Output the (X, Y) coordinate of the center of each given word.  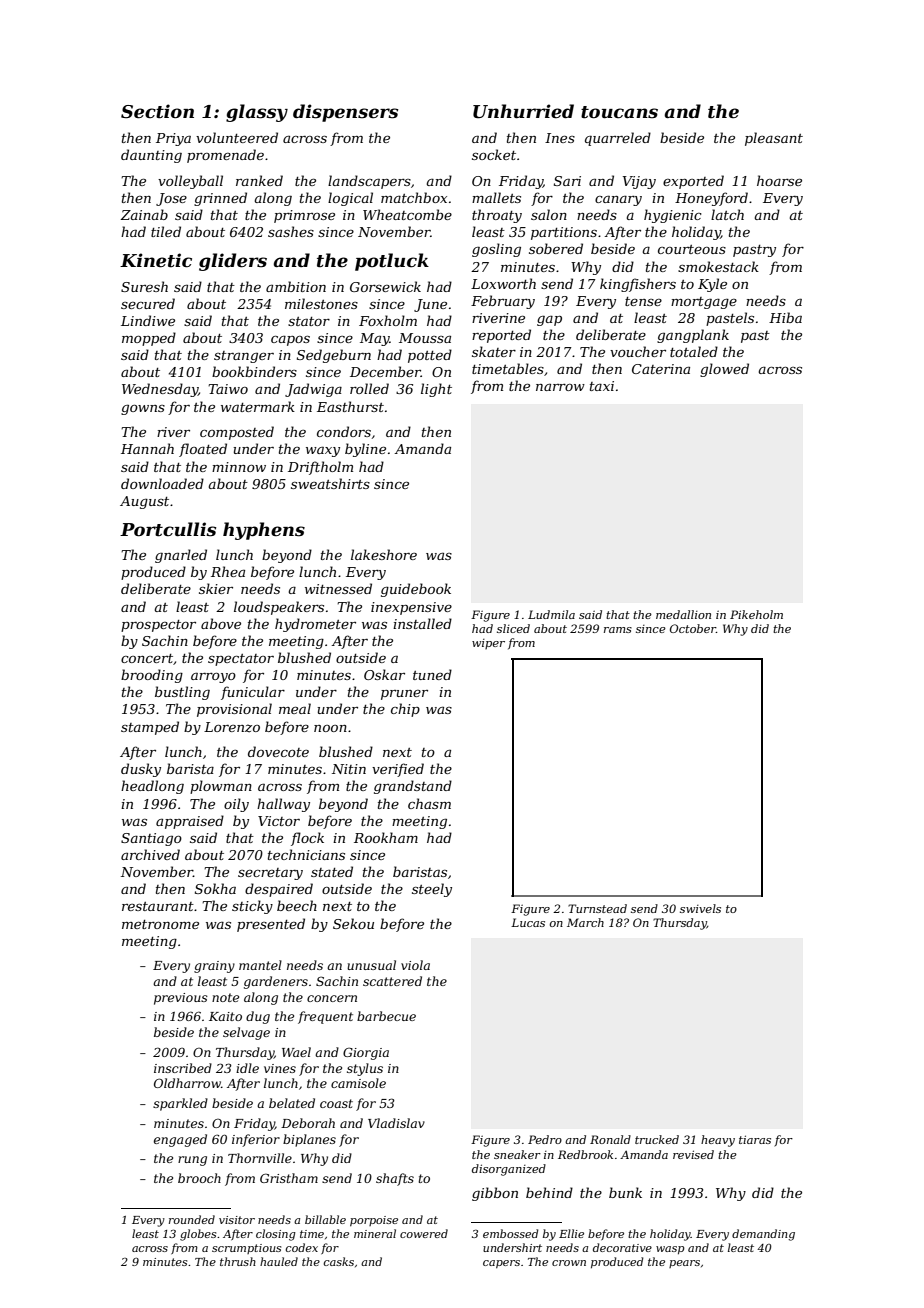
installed (422, 623)
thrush (238, 1261)
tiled (166, 231)
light (436, 390)
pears (684, 1264)
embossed (511, 1233)
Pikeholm (756, 614)
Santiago (151, 839)
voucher (638, 351)
